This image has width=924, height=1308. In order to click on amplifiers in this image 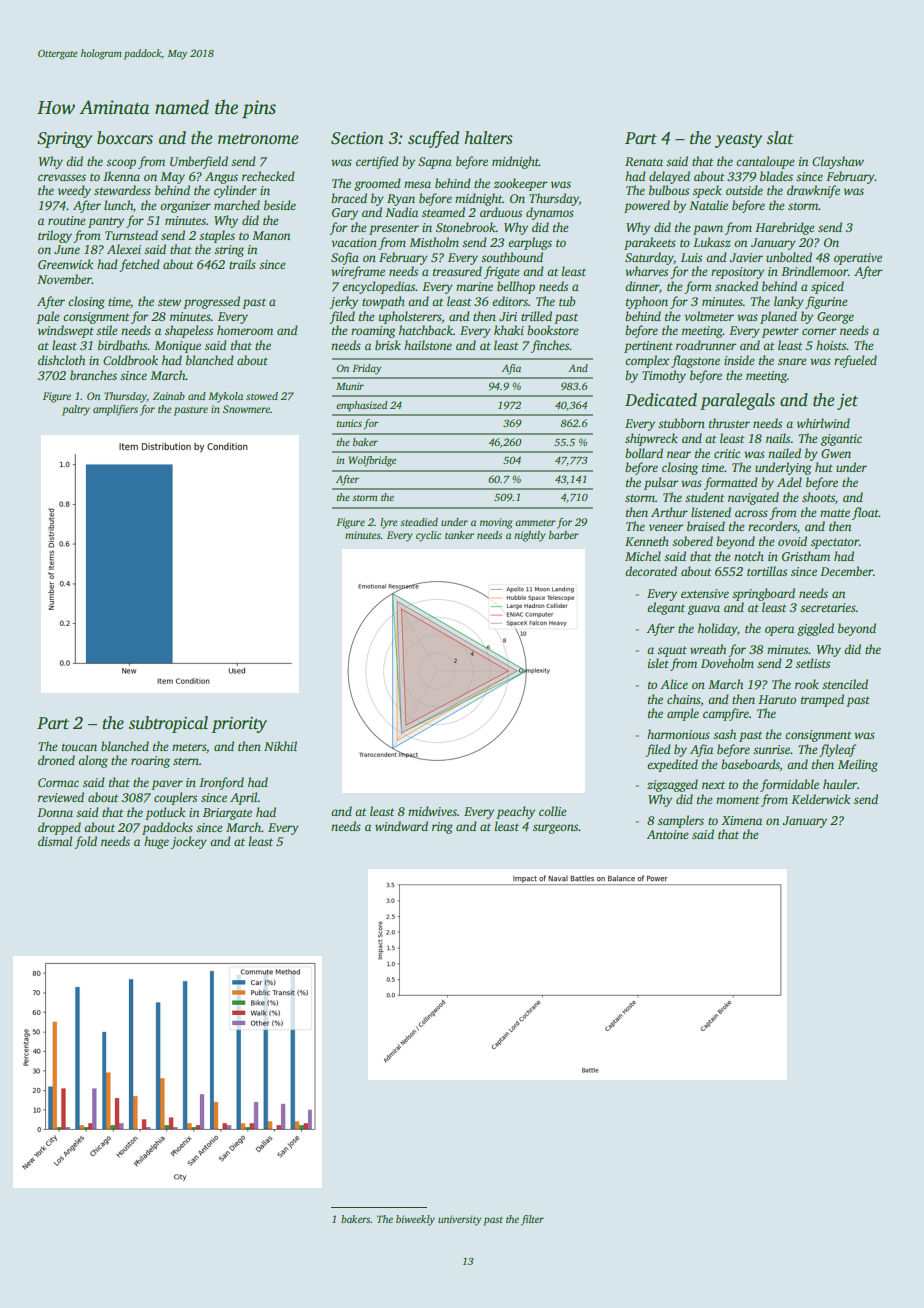, I will do `click(115, 410)`.
